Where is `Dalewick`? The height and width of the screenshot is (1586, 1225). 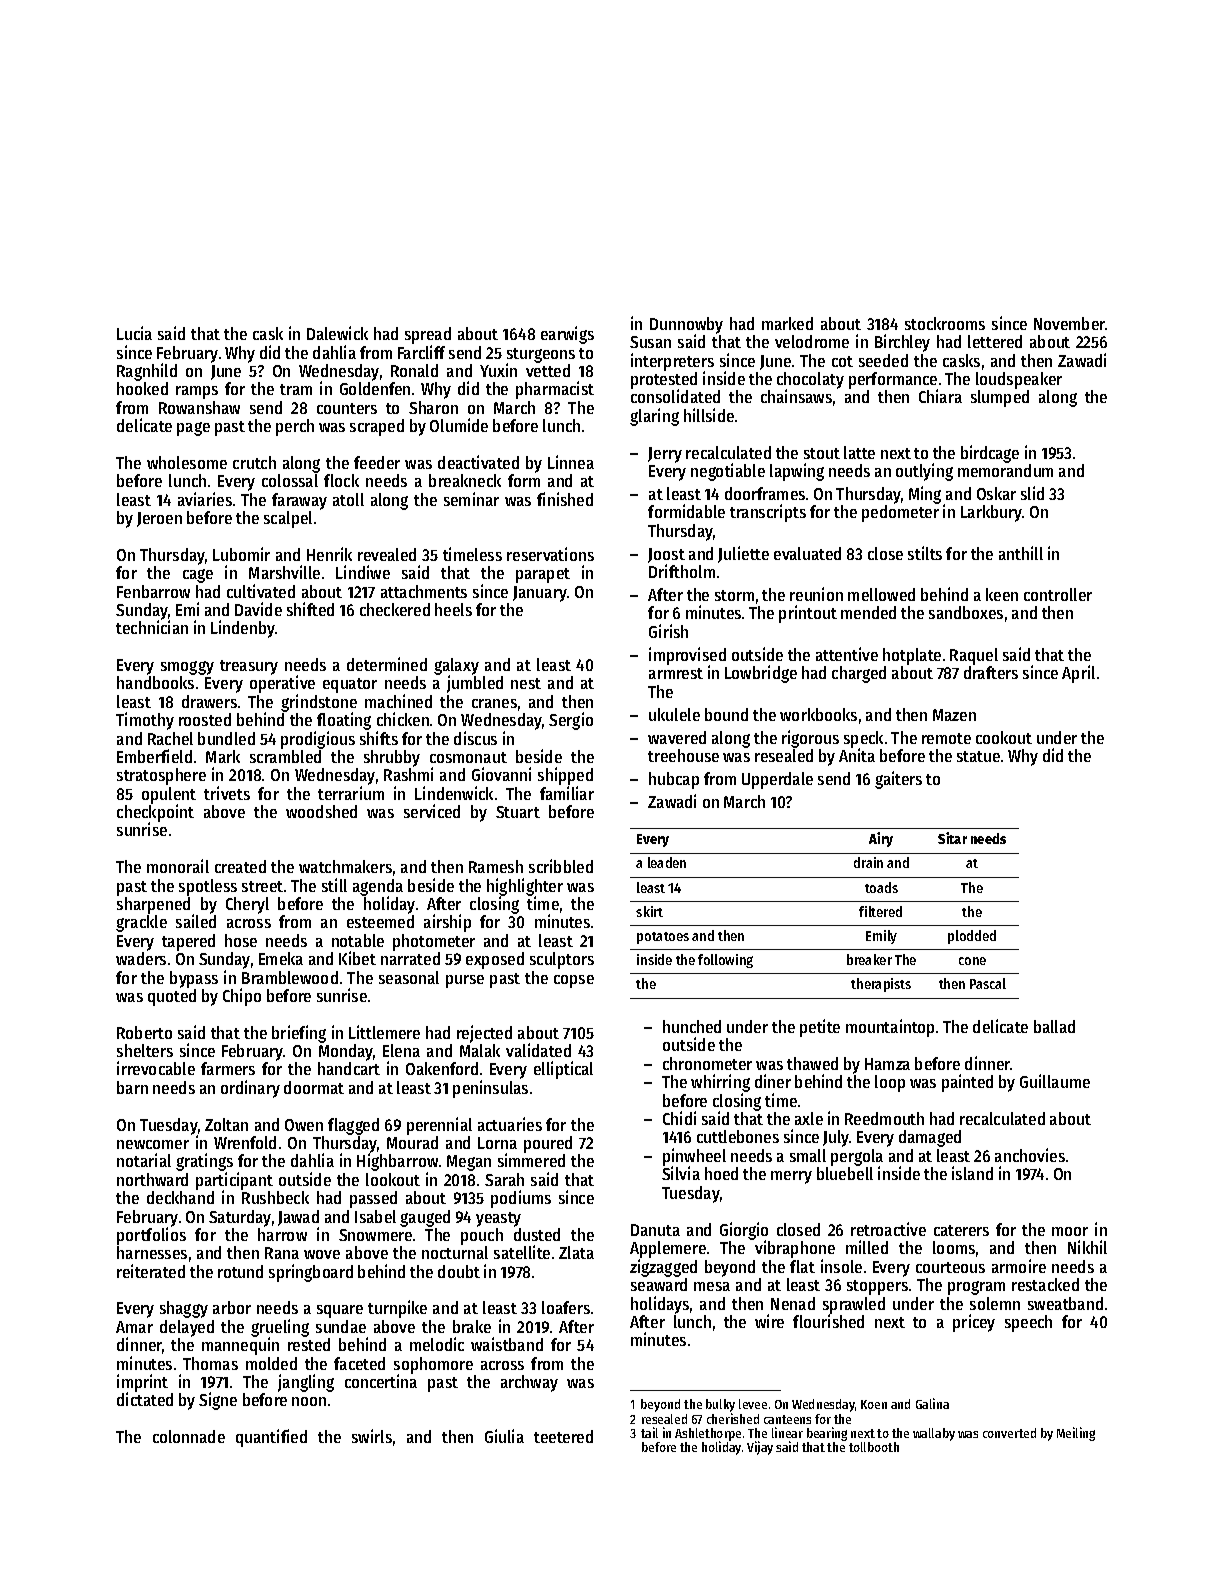 Dalewick is located at coordinates (337, 333).
